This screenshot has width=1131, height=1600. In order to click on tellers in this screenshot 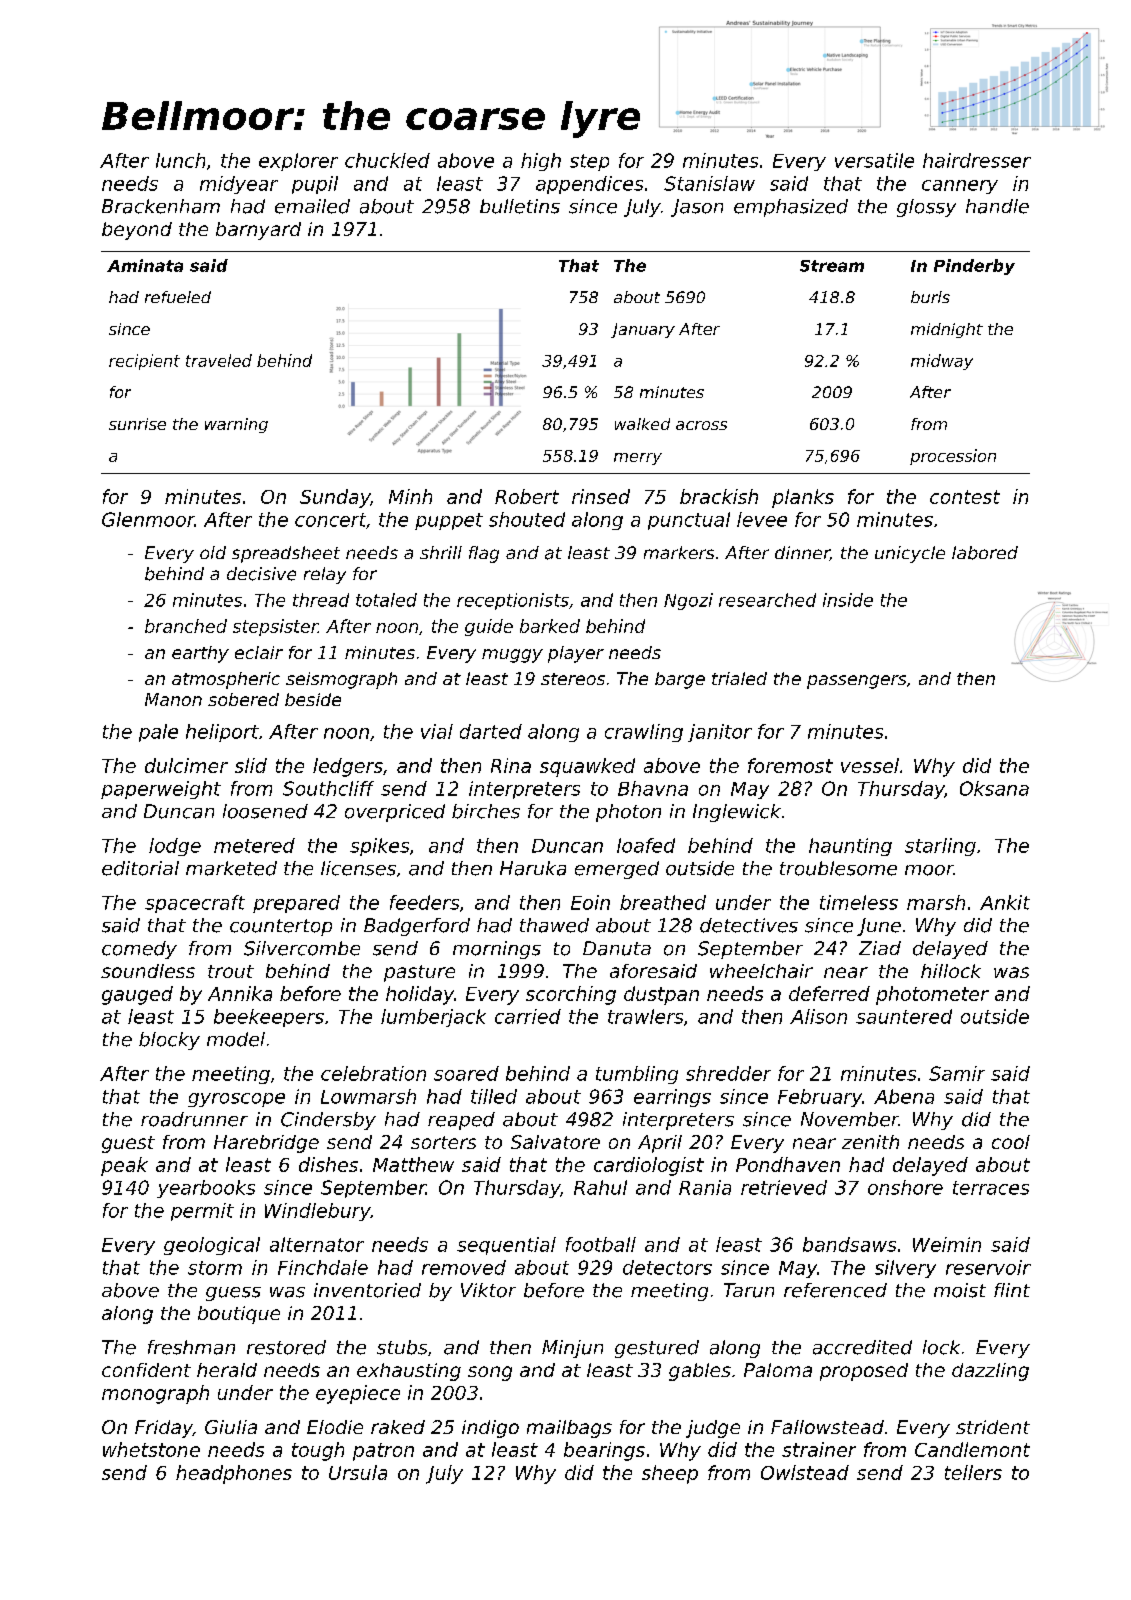, I will do `click(973, 1472)`.
